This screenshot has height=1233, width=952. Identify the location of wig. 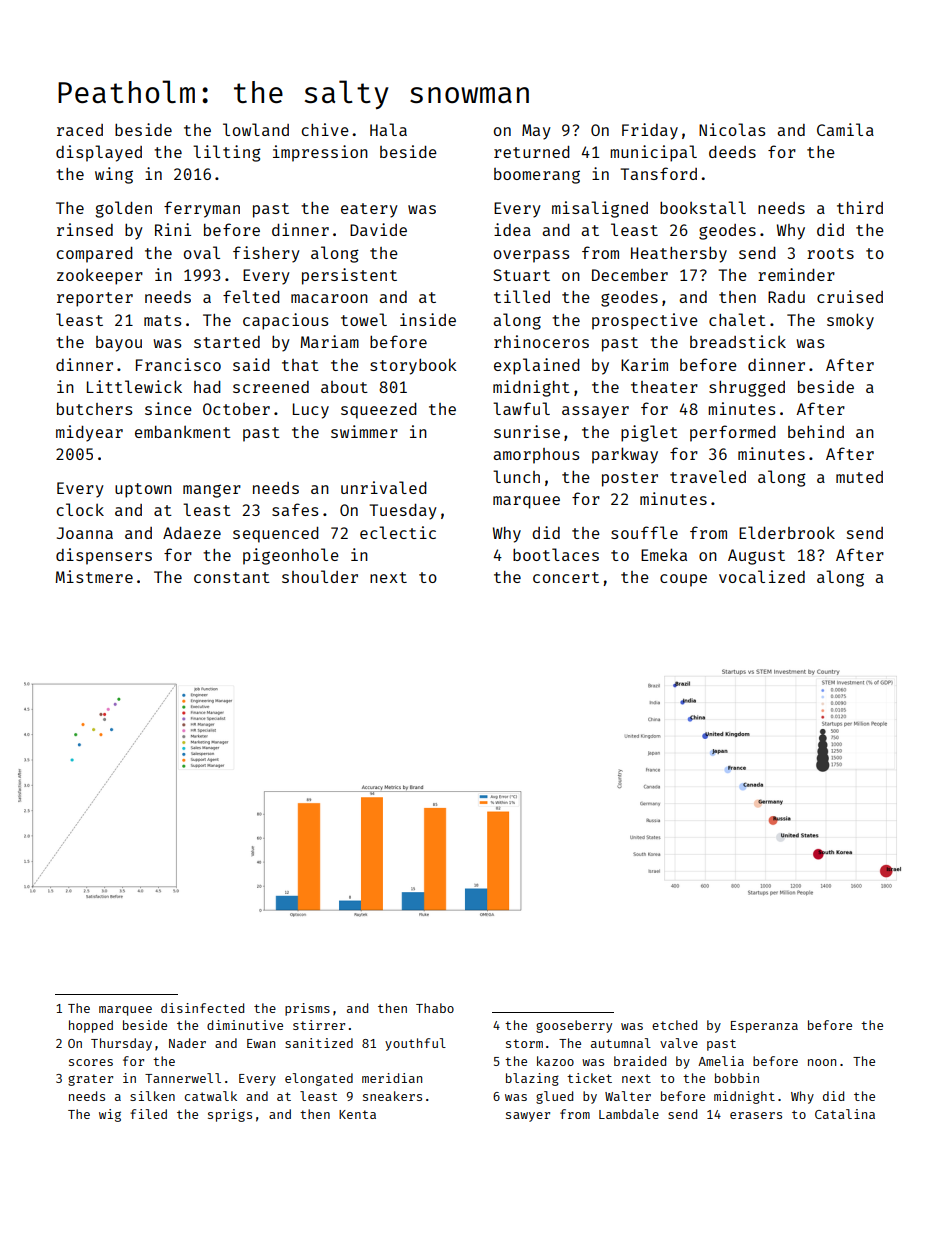
(110, 1115).
